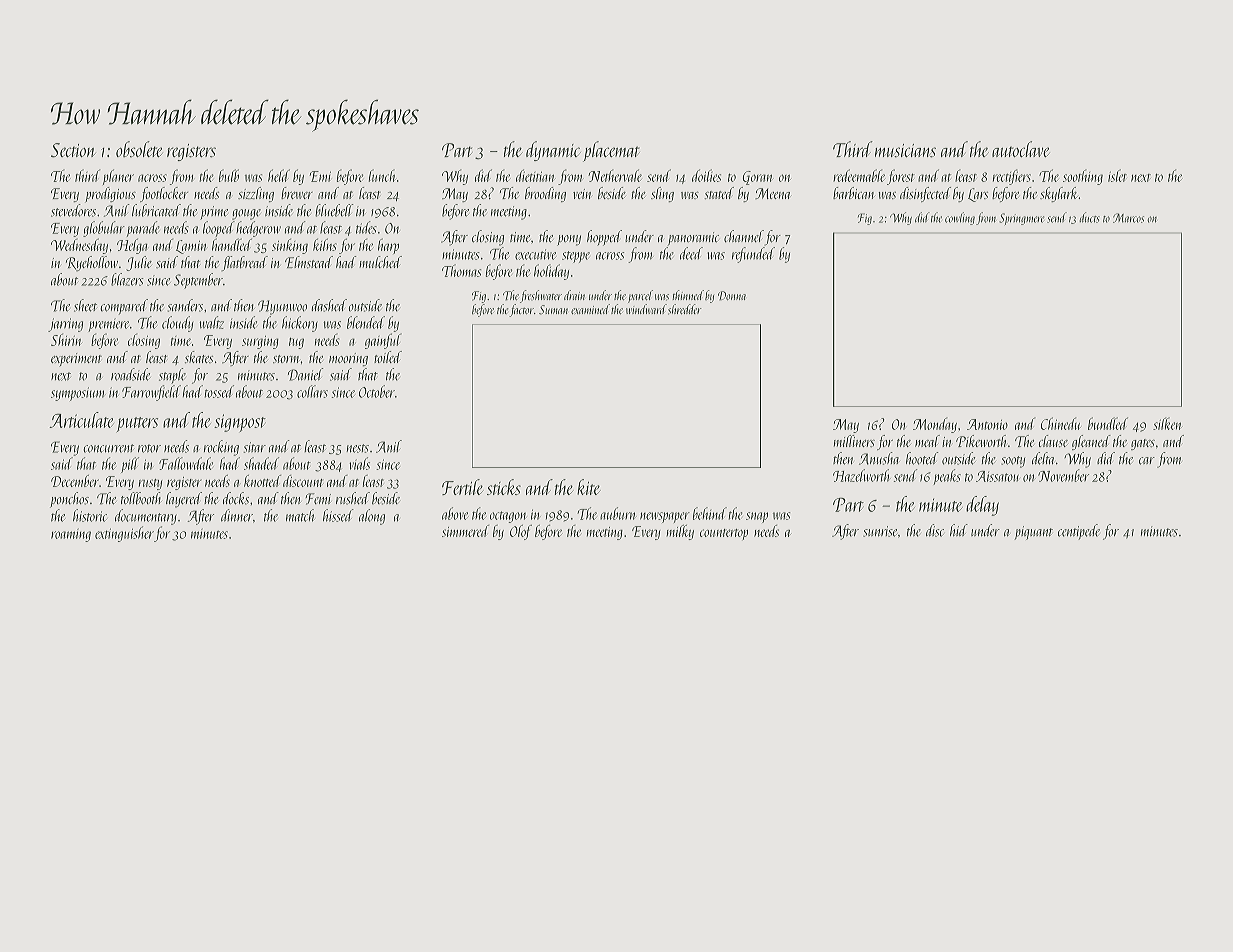  I want to click on October, so click(377, 391).
